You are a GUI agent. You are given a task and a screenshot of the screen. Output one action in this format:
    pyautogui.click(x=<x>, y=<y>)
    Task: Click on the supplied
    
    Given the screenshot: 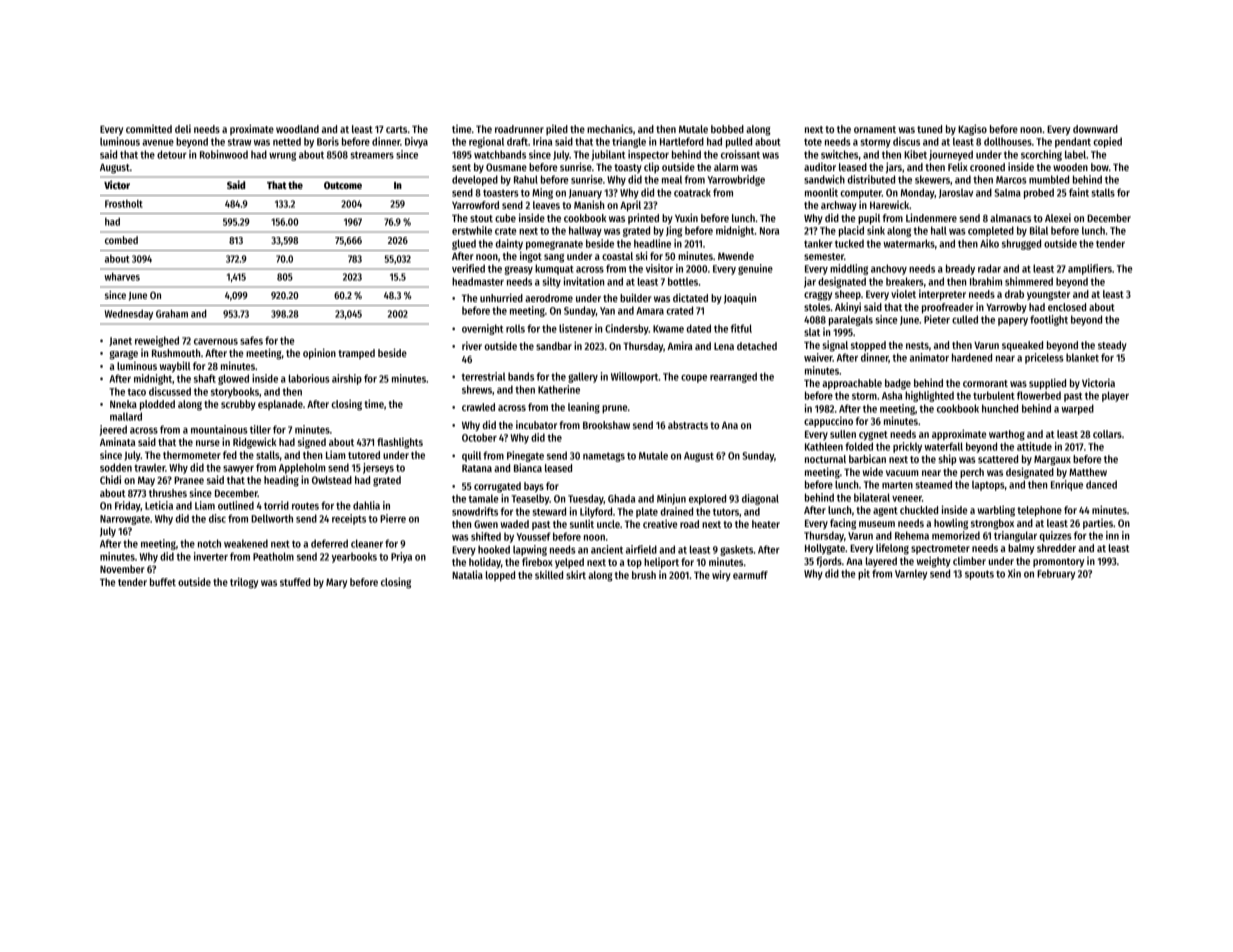 What is the action you would take?
    pyautogui.click(x=1047, y=383)
